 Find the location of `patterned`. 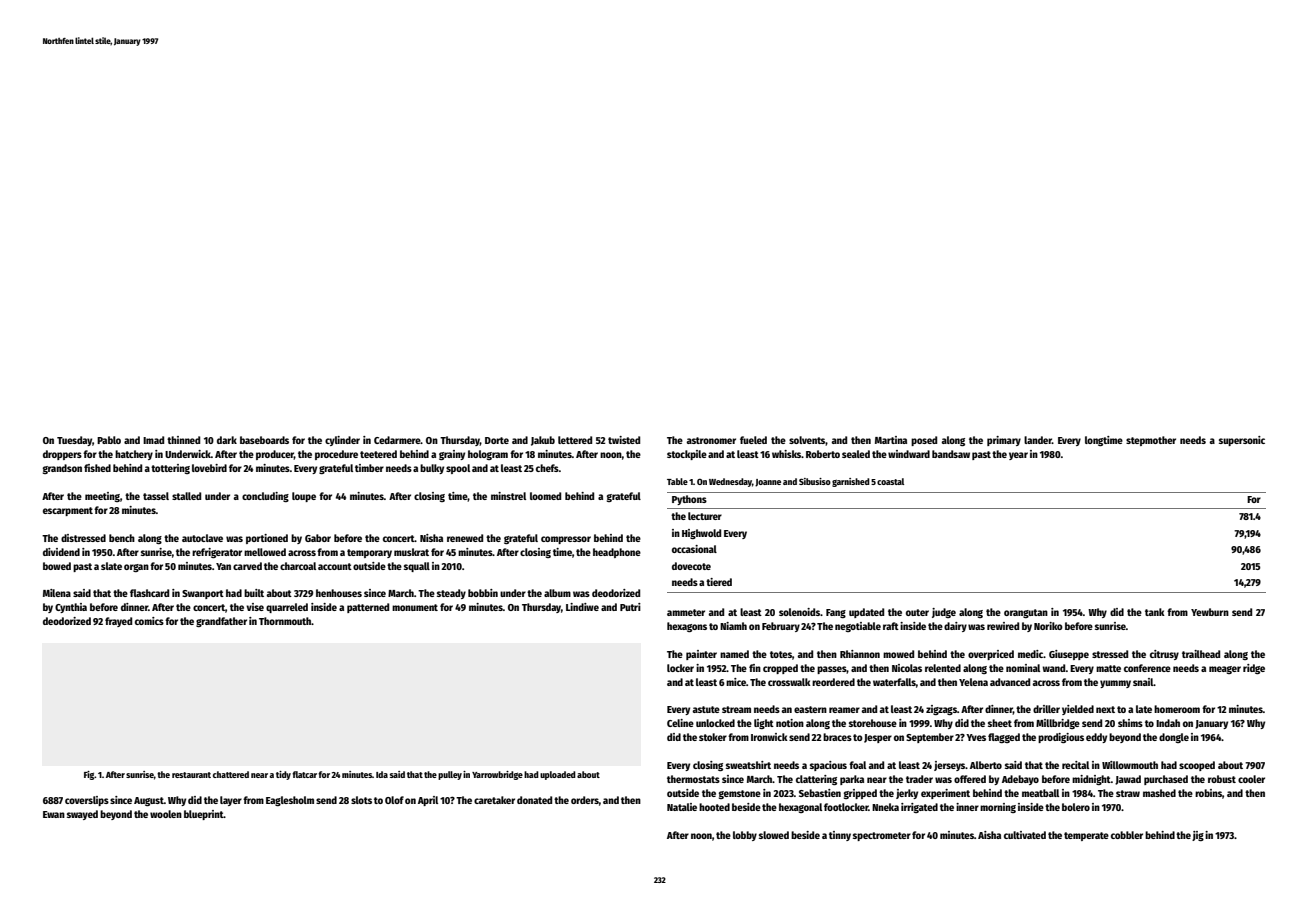

patterned is located at coordinates (368, 608).
